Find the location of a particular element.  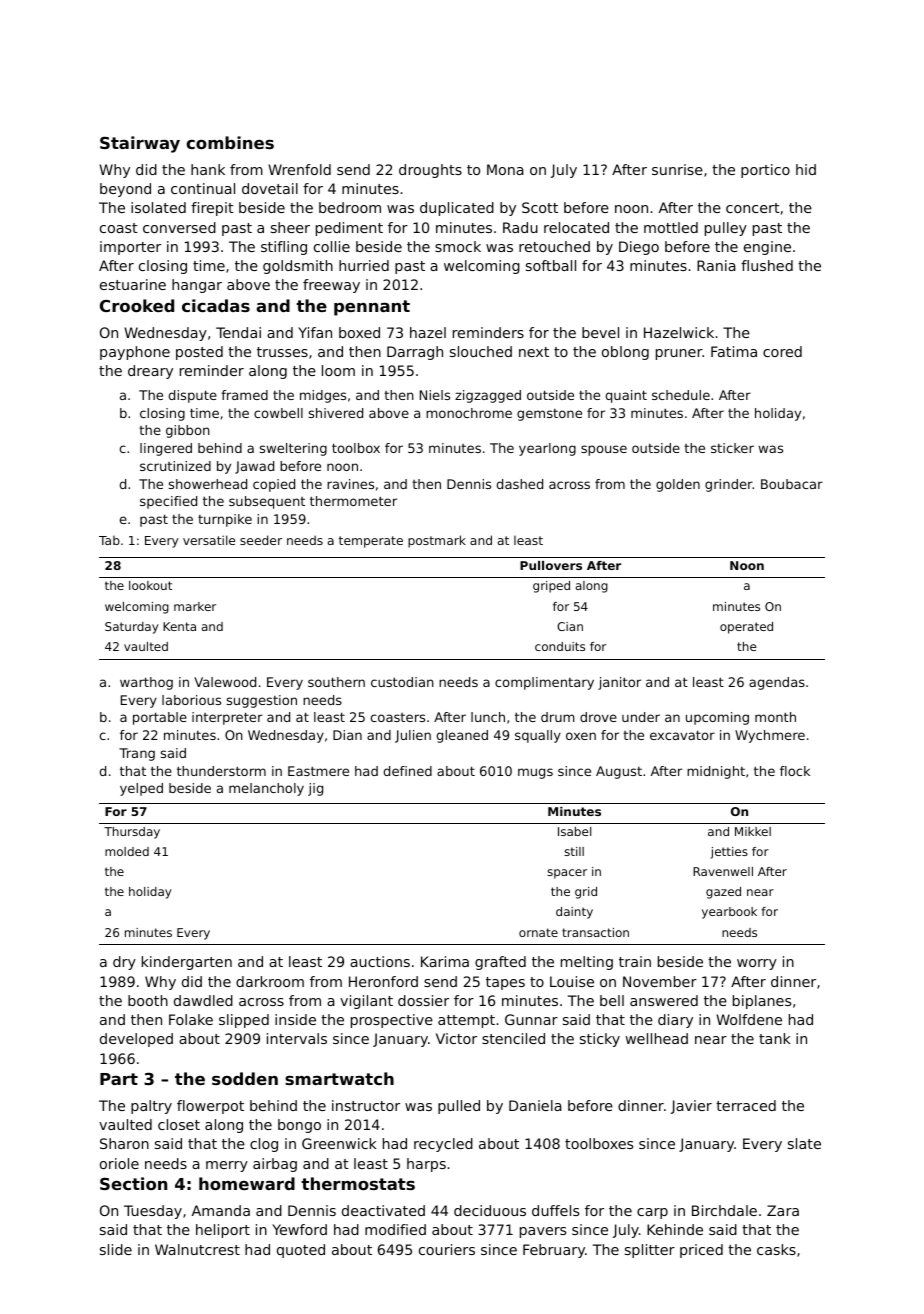

slide is located at coordinates (116, 1249).
